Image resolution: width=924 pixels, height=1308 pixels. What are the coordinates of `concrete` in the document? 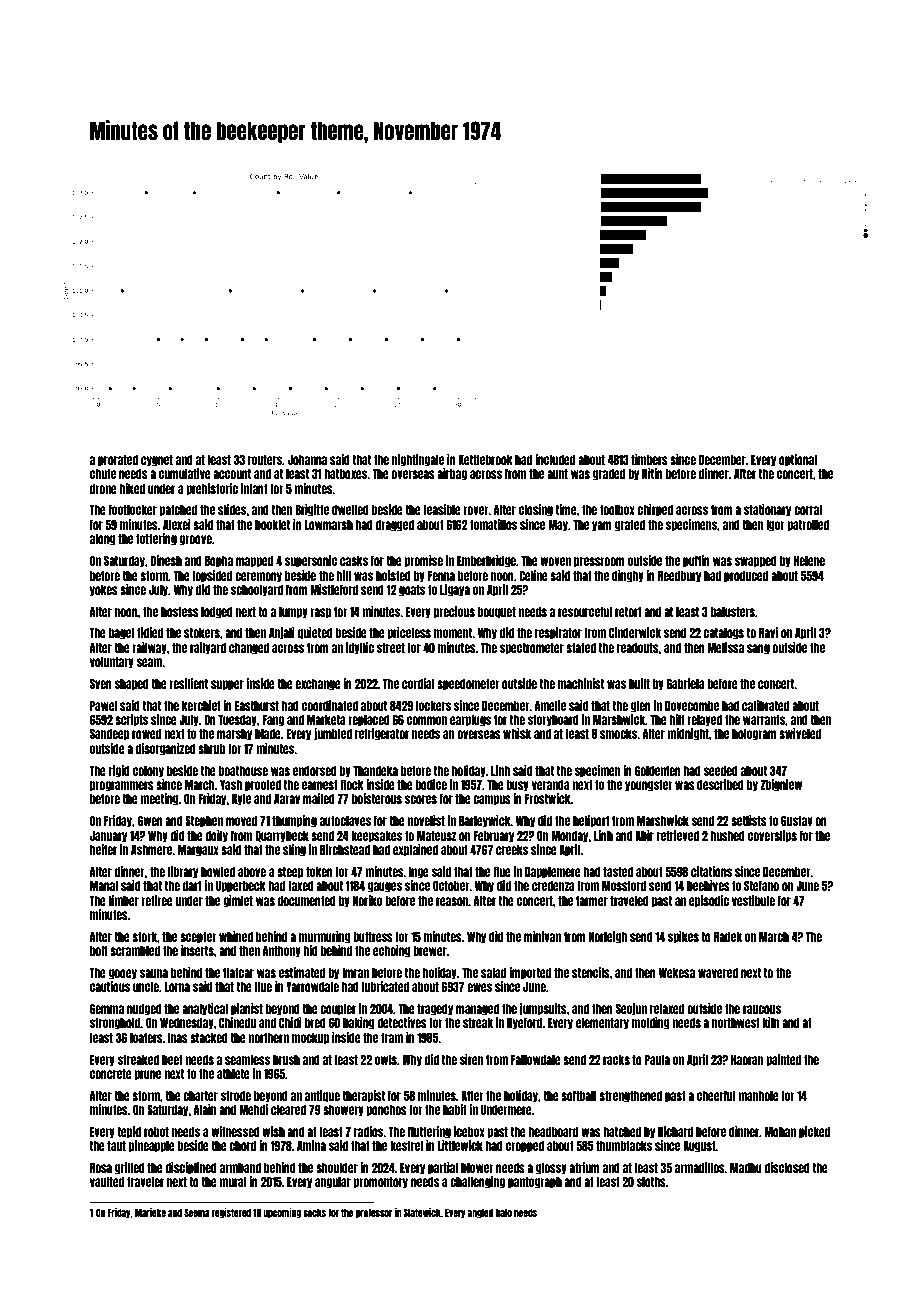 It's located at (111, 1074).
